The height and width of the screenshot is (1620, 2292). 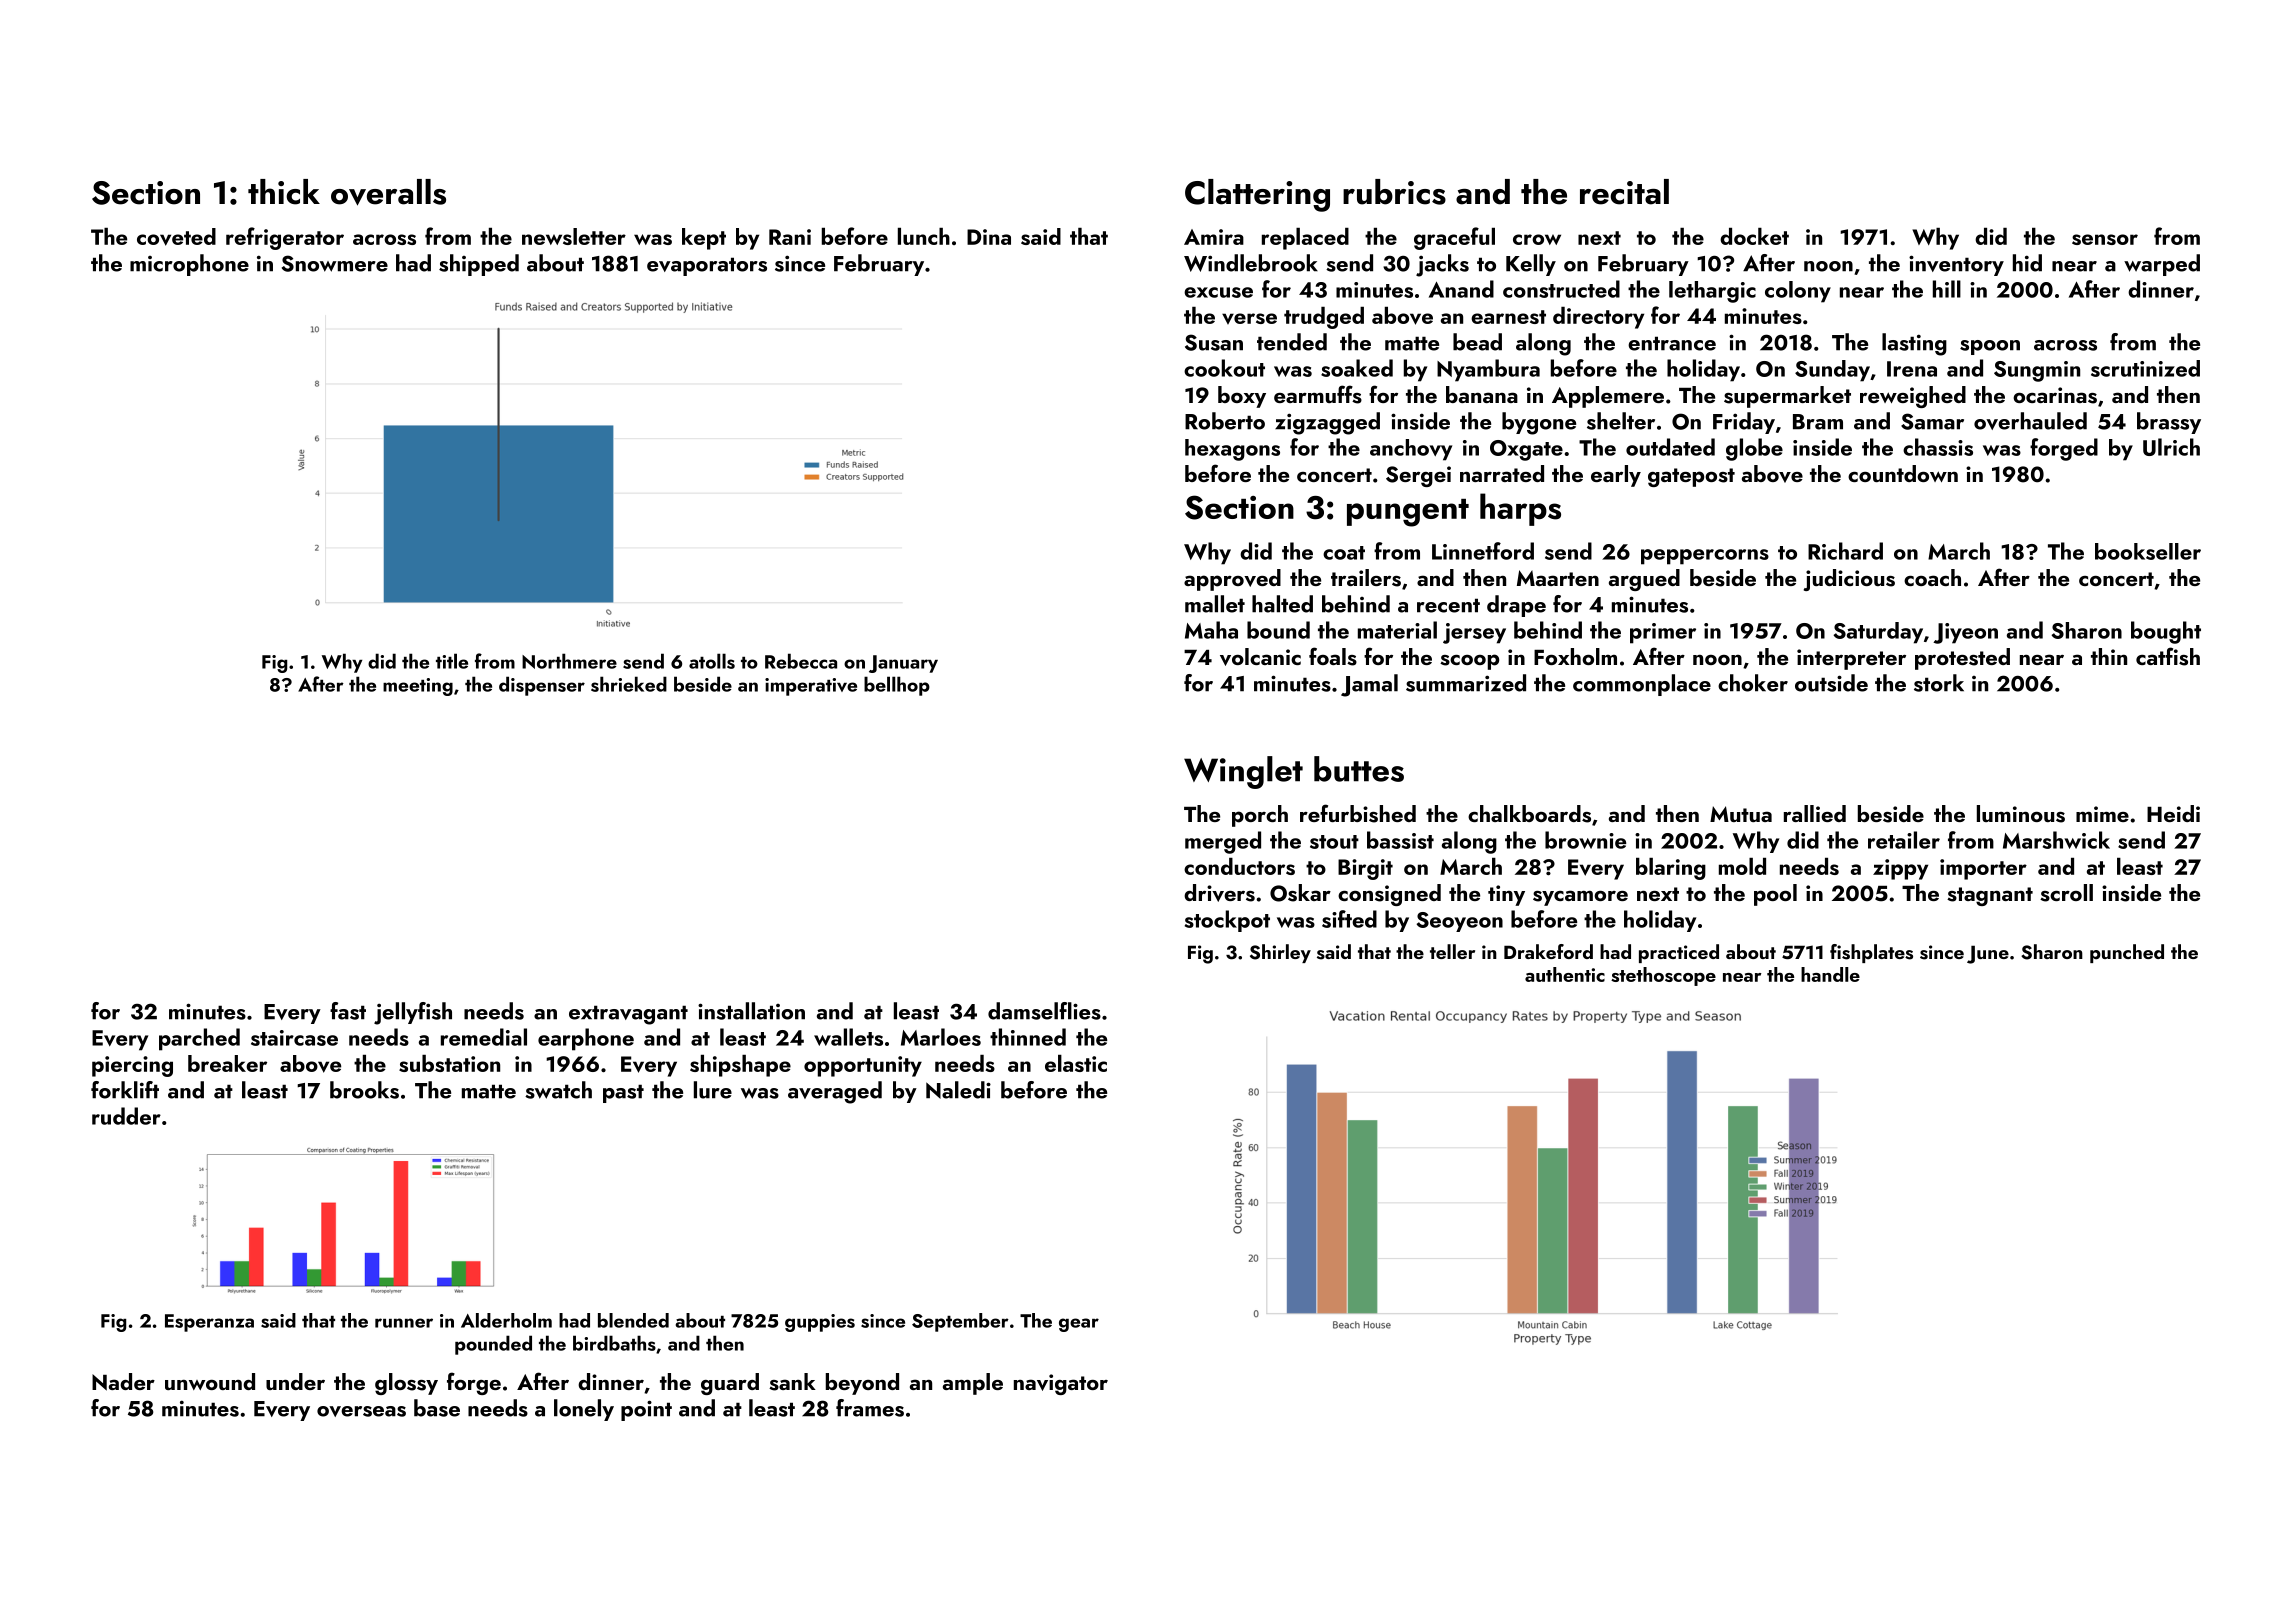 What do you see at coordinates (189, 265) in the screenshot?
I see `microphone` at bounding box center [189, 265].
